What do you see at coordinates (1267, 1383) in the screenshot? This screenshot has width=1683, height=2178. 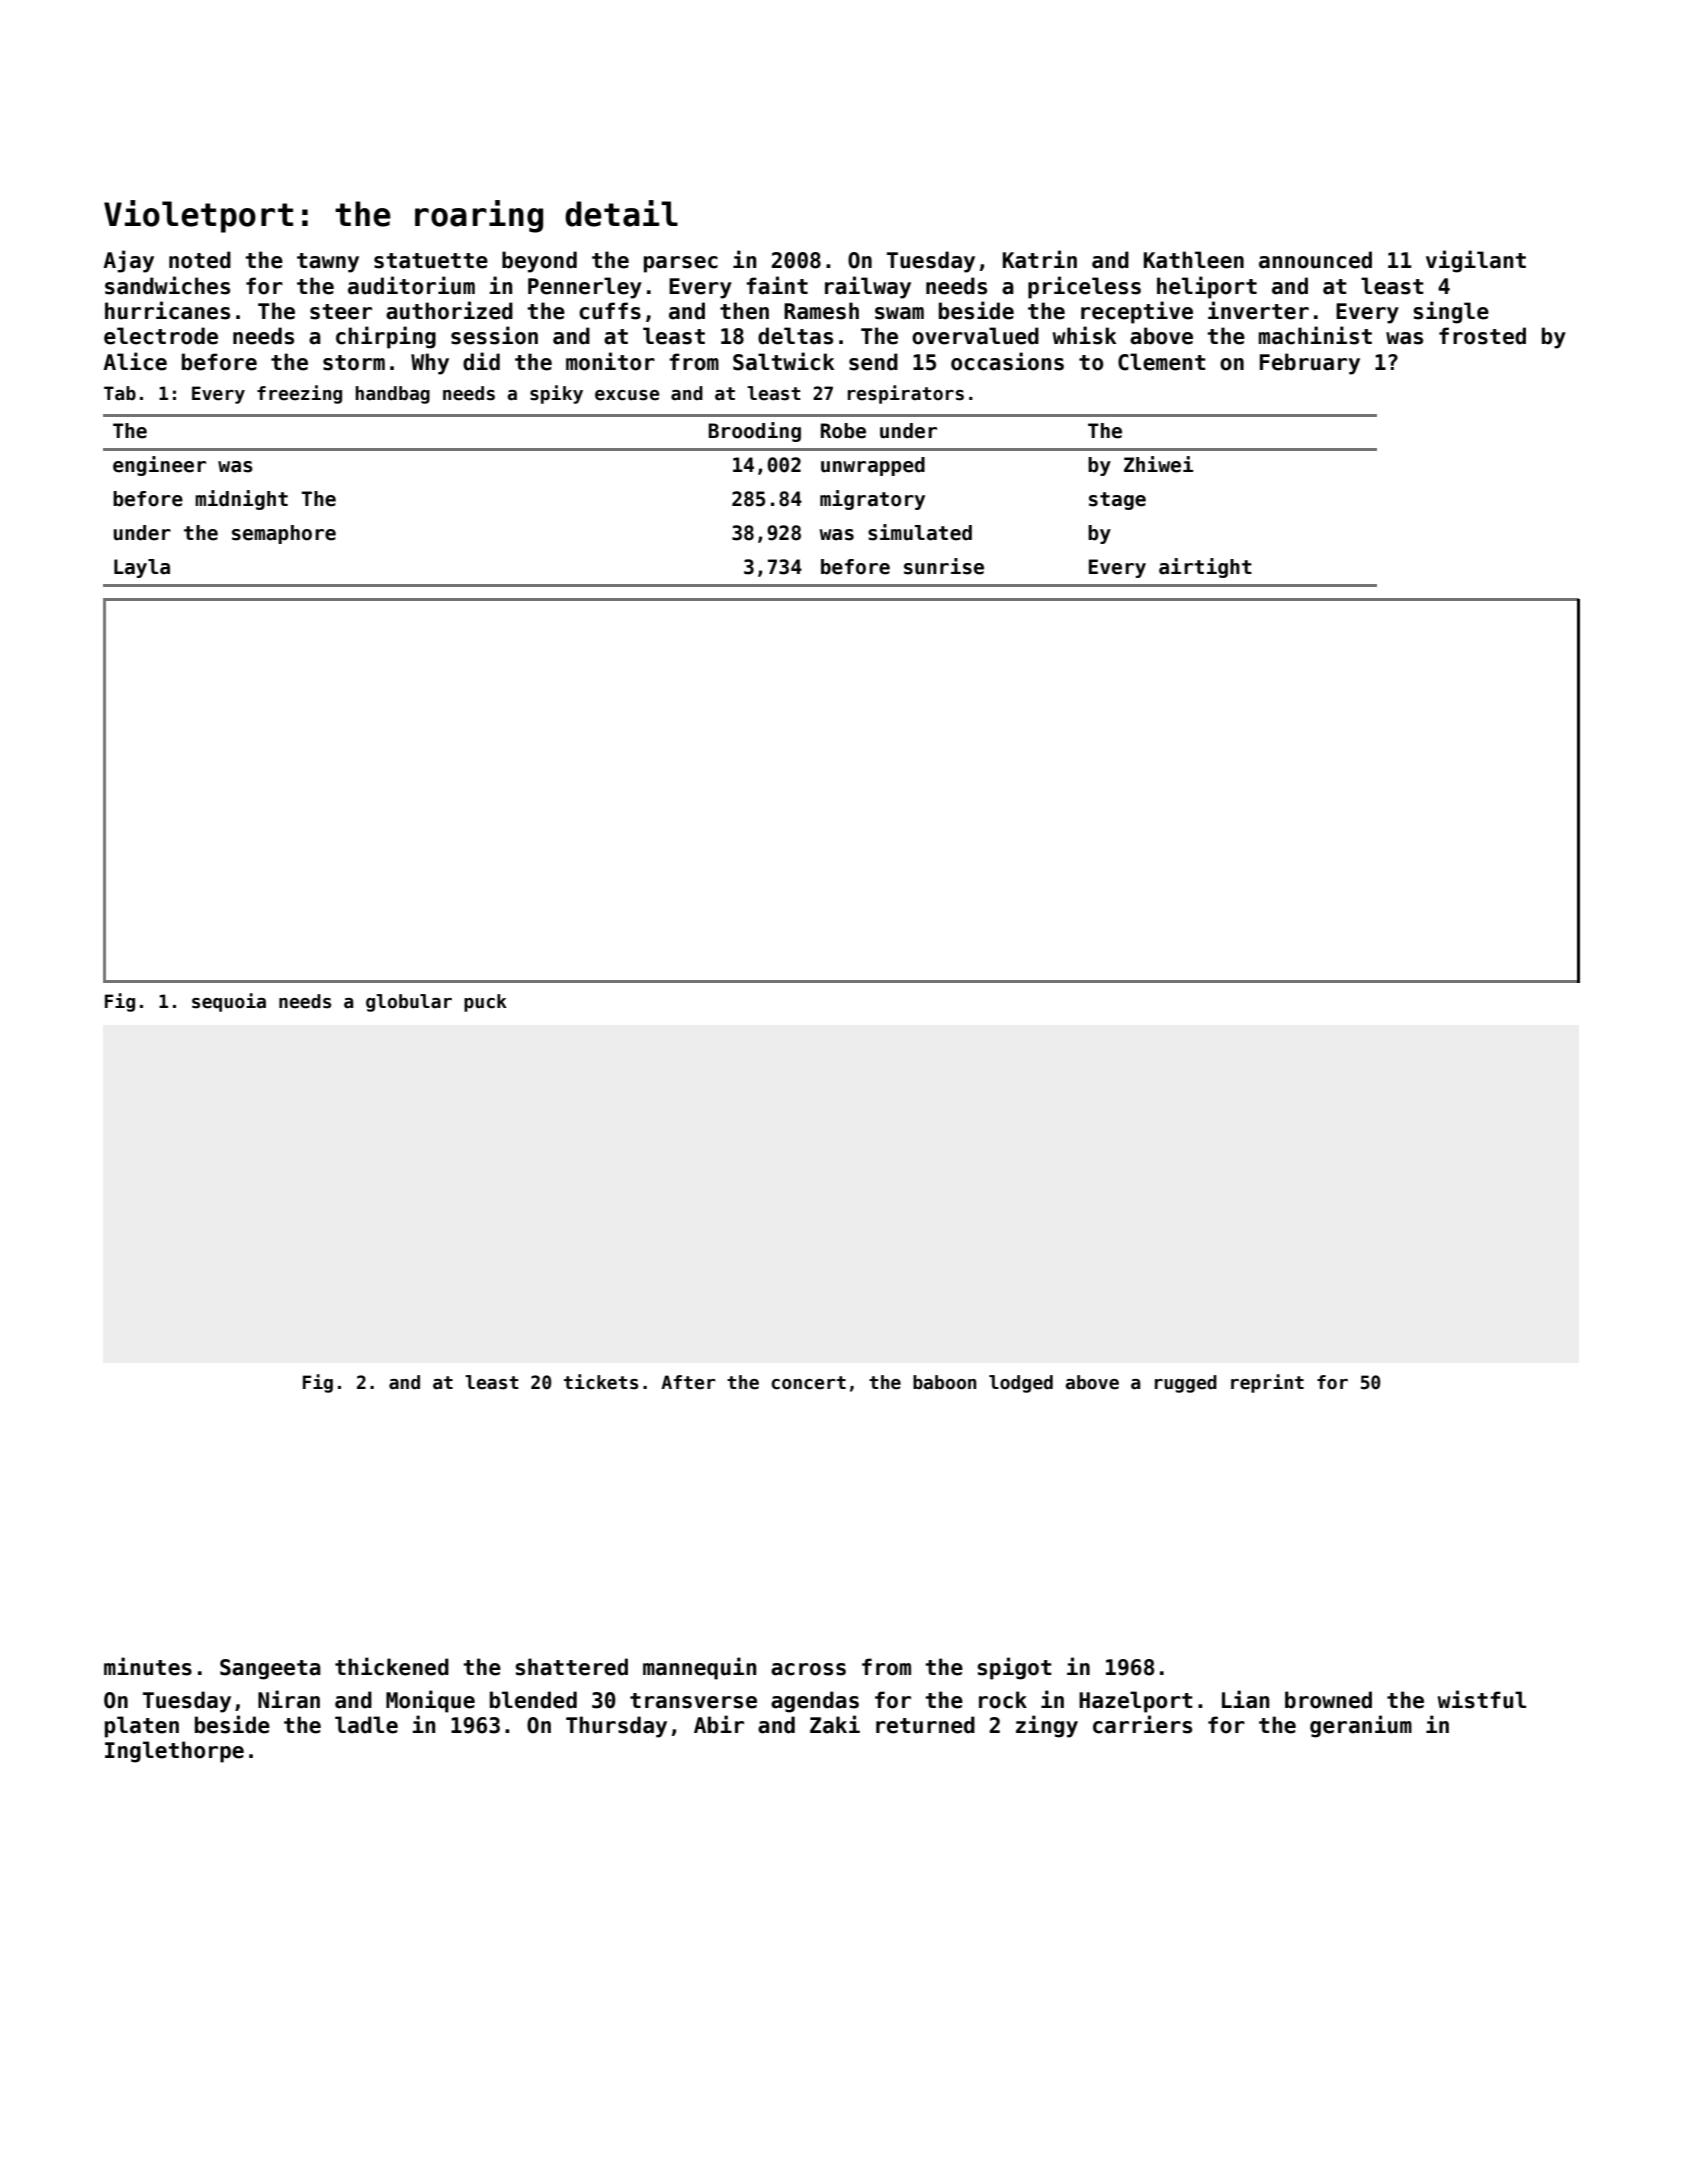 I see `reprint` at bounding box center [1267, 1383].
